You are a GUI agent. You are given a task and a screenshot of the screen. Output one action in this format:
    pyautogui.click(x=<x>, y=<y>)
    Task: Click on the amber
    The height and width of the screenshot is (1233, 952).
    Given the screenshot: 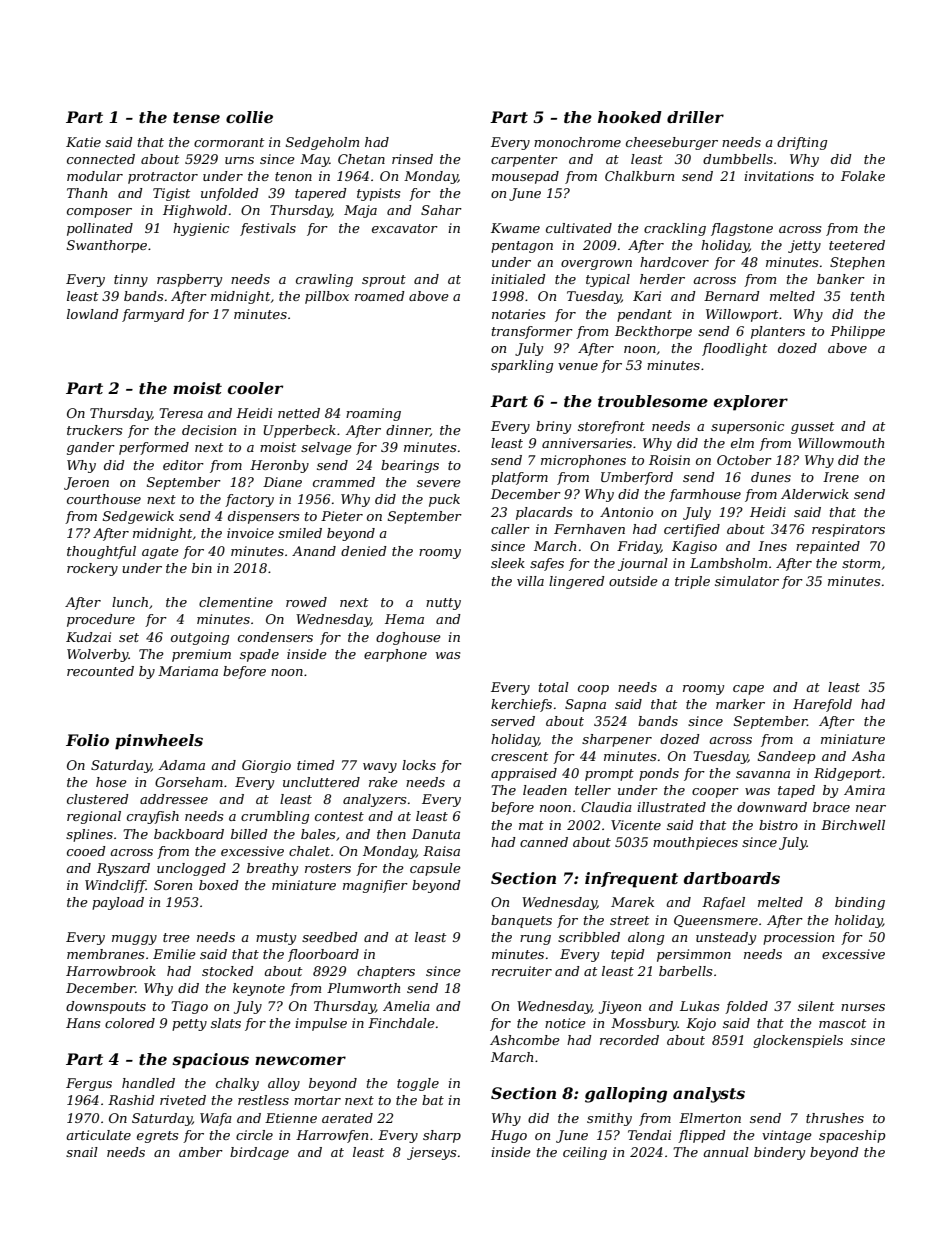 What is the action you would take?
    pyautogui.click(x=201, y=1152)
